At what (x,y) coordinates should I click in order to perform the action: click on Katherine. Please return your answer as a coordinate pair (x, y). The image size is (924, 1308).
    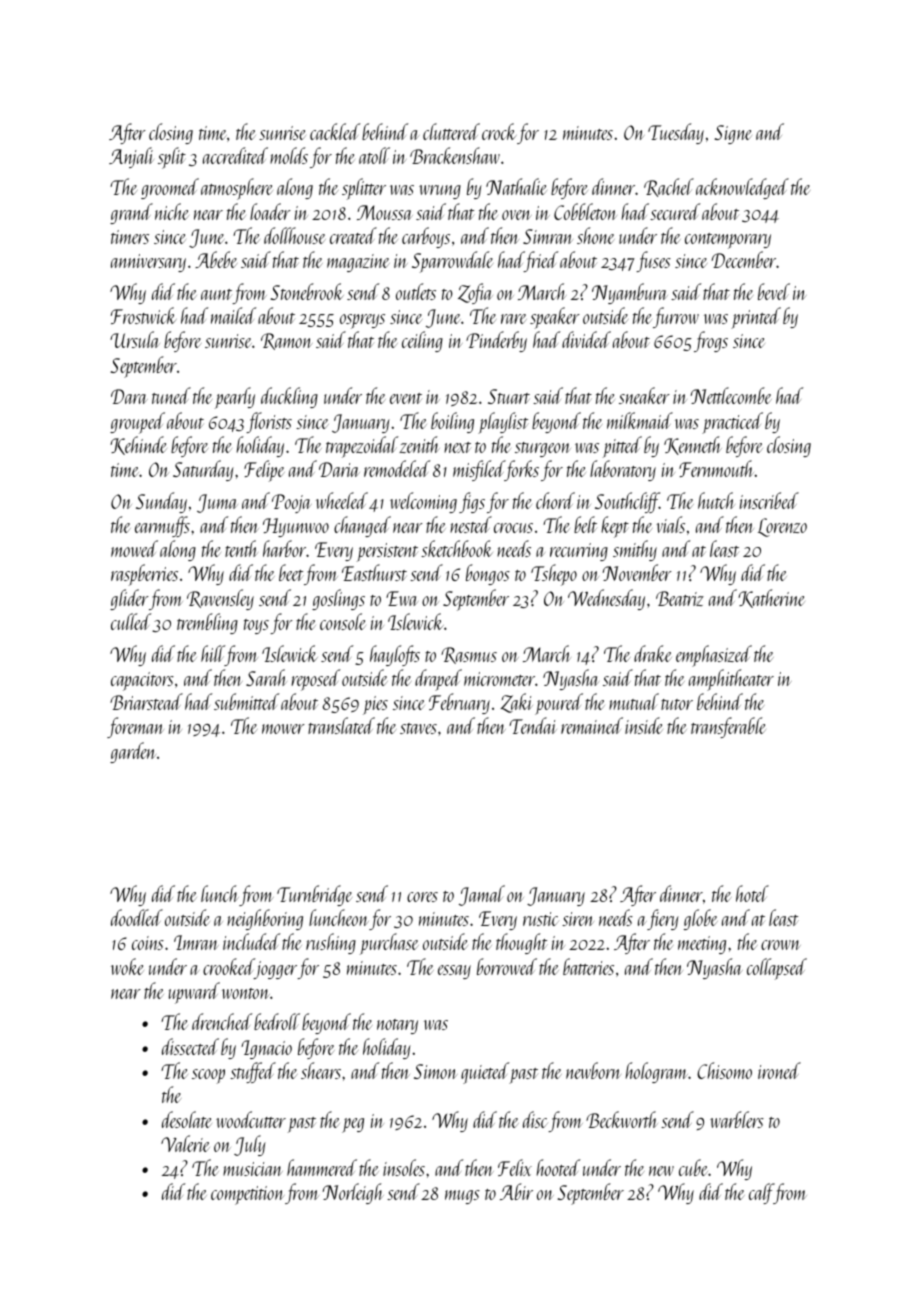
    Looking at the image, I should click on (771, 598).
